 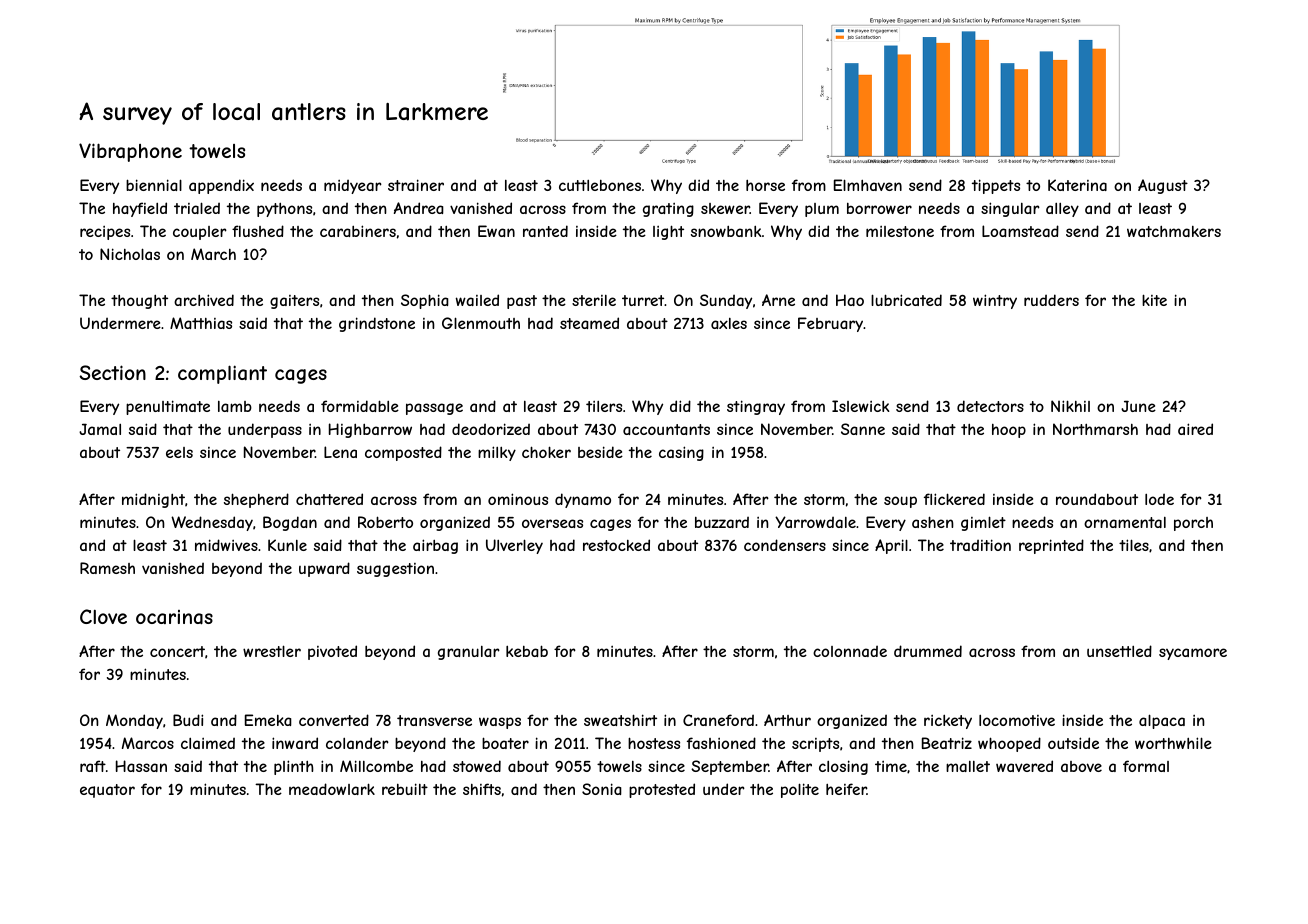 What do you see at coordinates (226, 545) in the screenshot?
I see `midwives` at bounding box center [226, 545].
